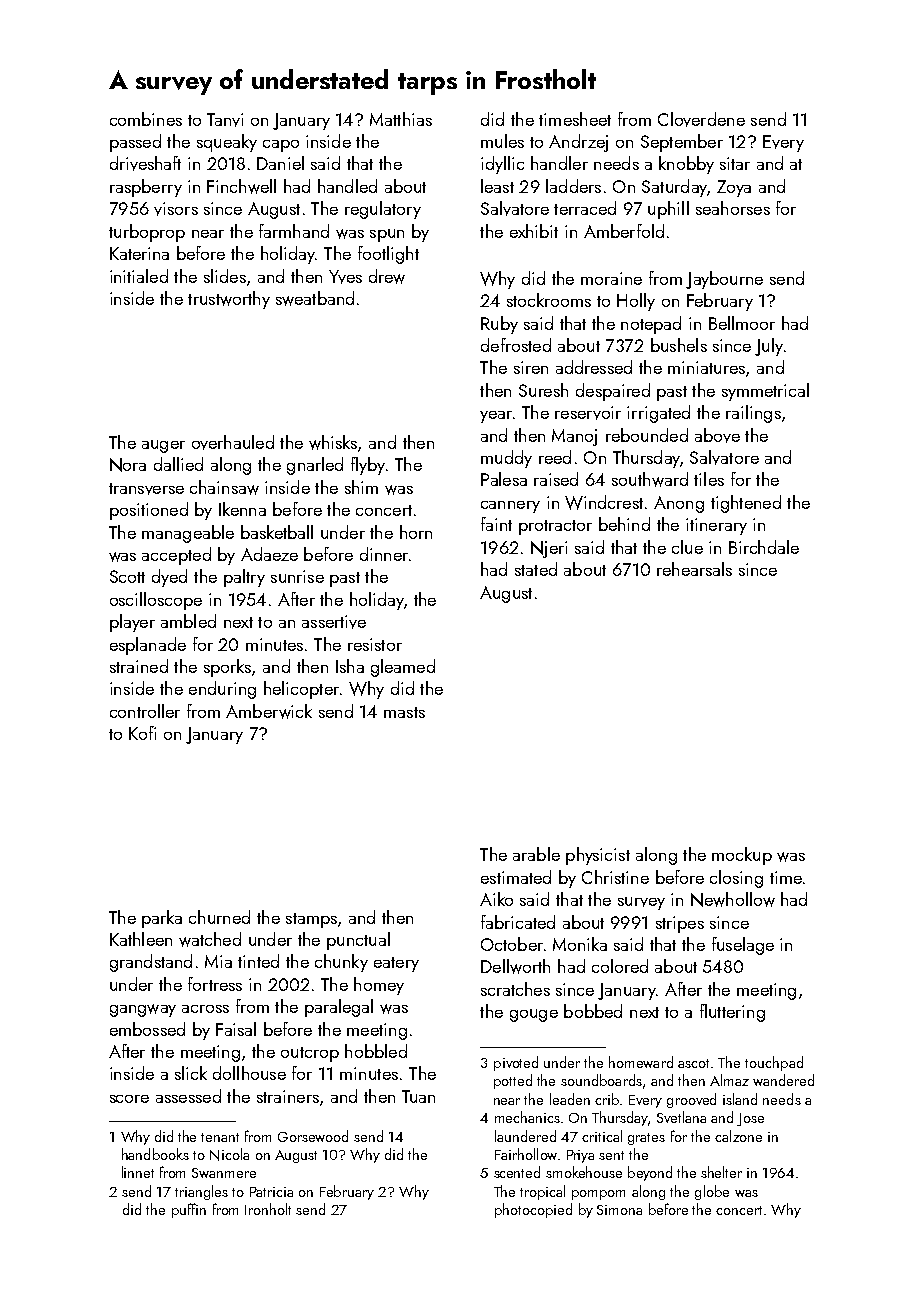 The width and height of the document is (924, 1314). I want to click on year, so click(496, 417).
